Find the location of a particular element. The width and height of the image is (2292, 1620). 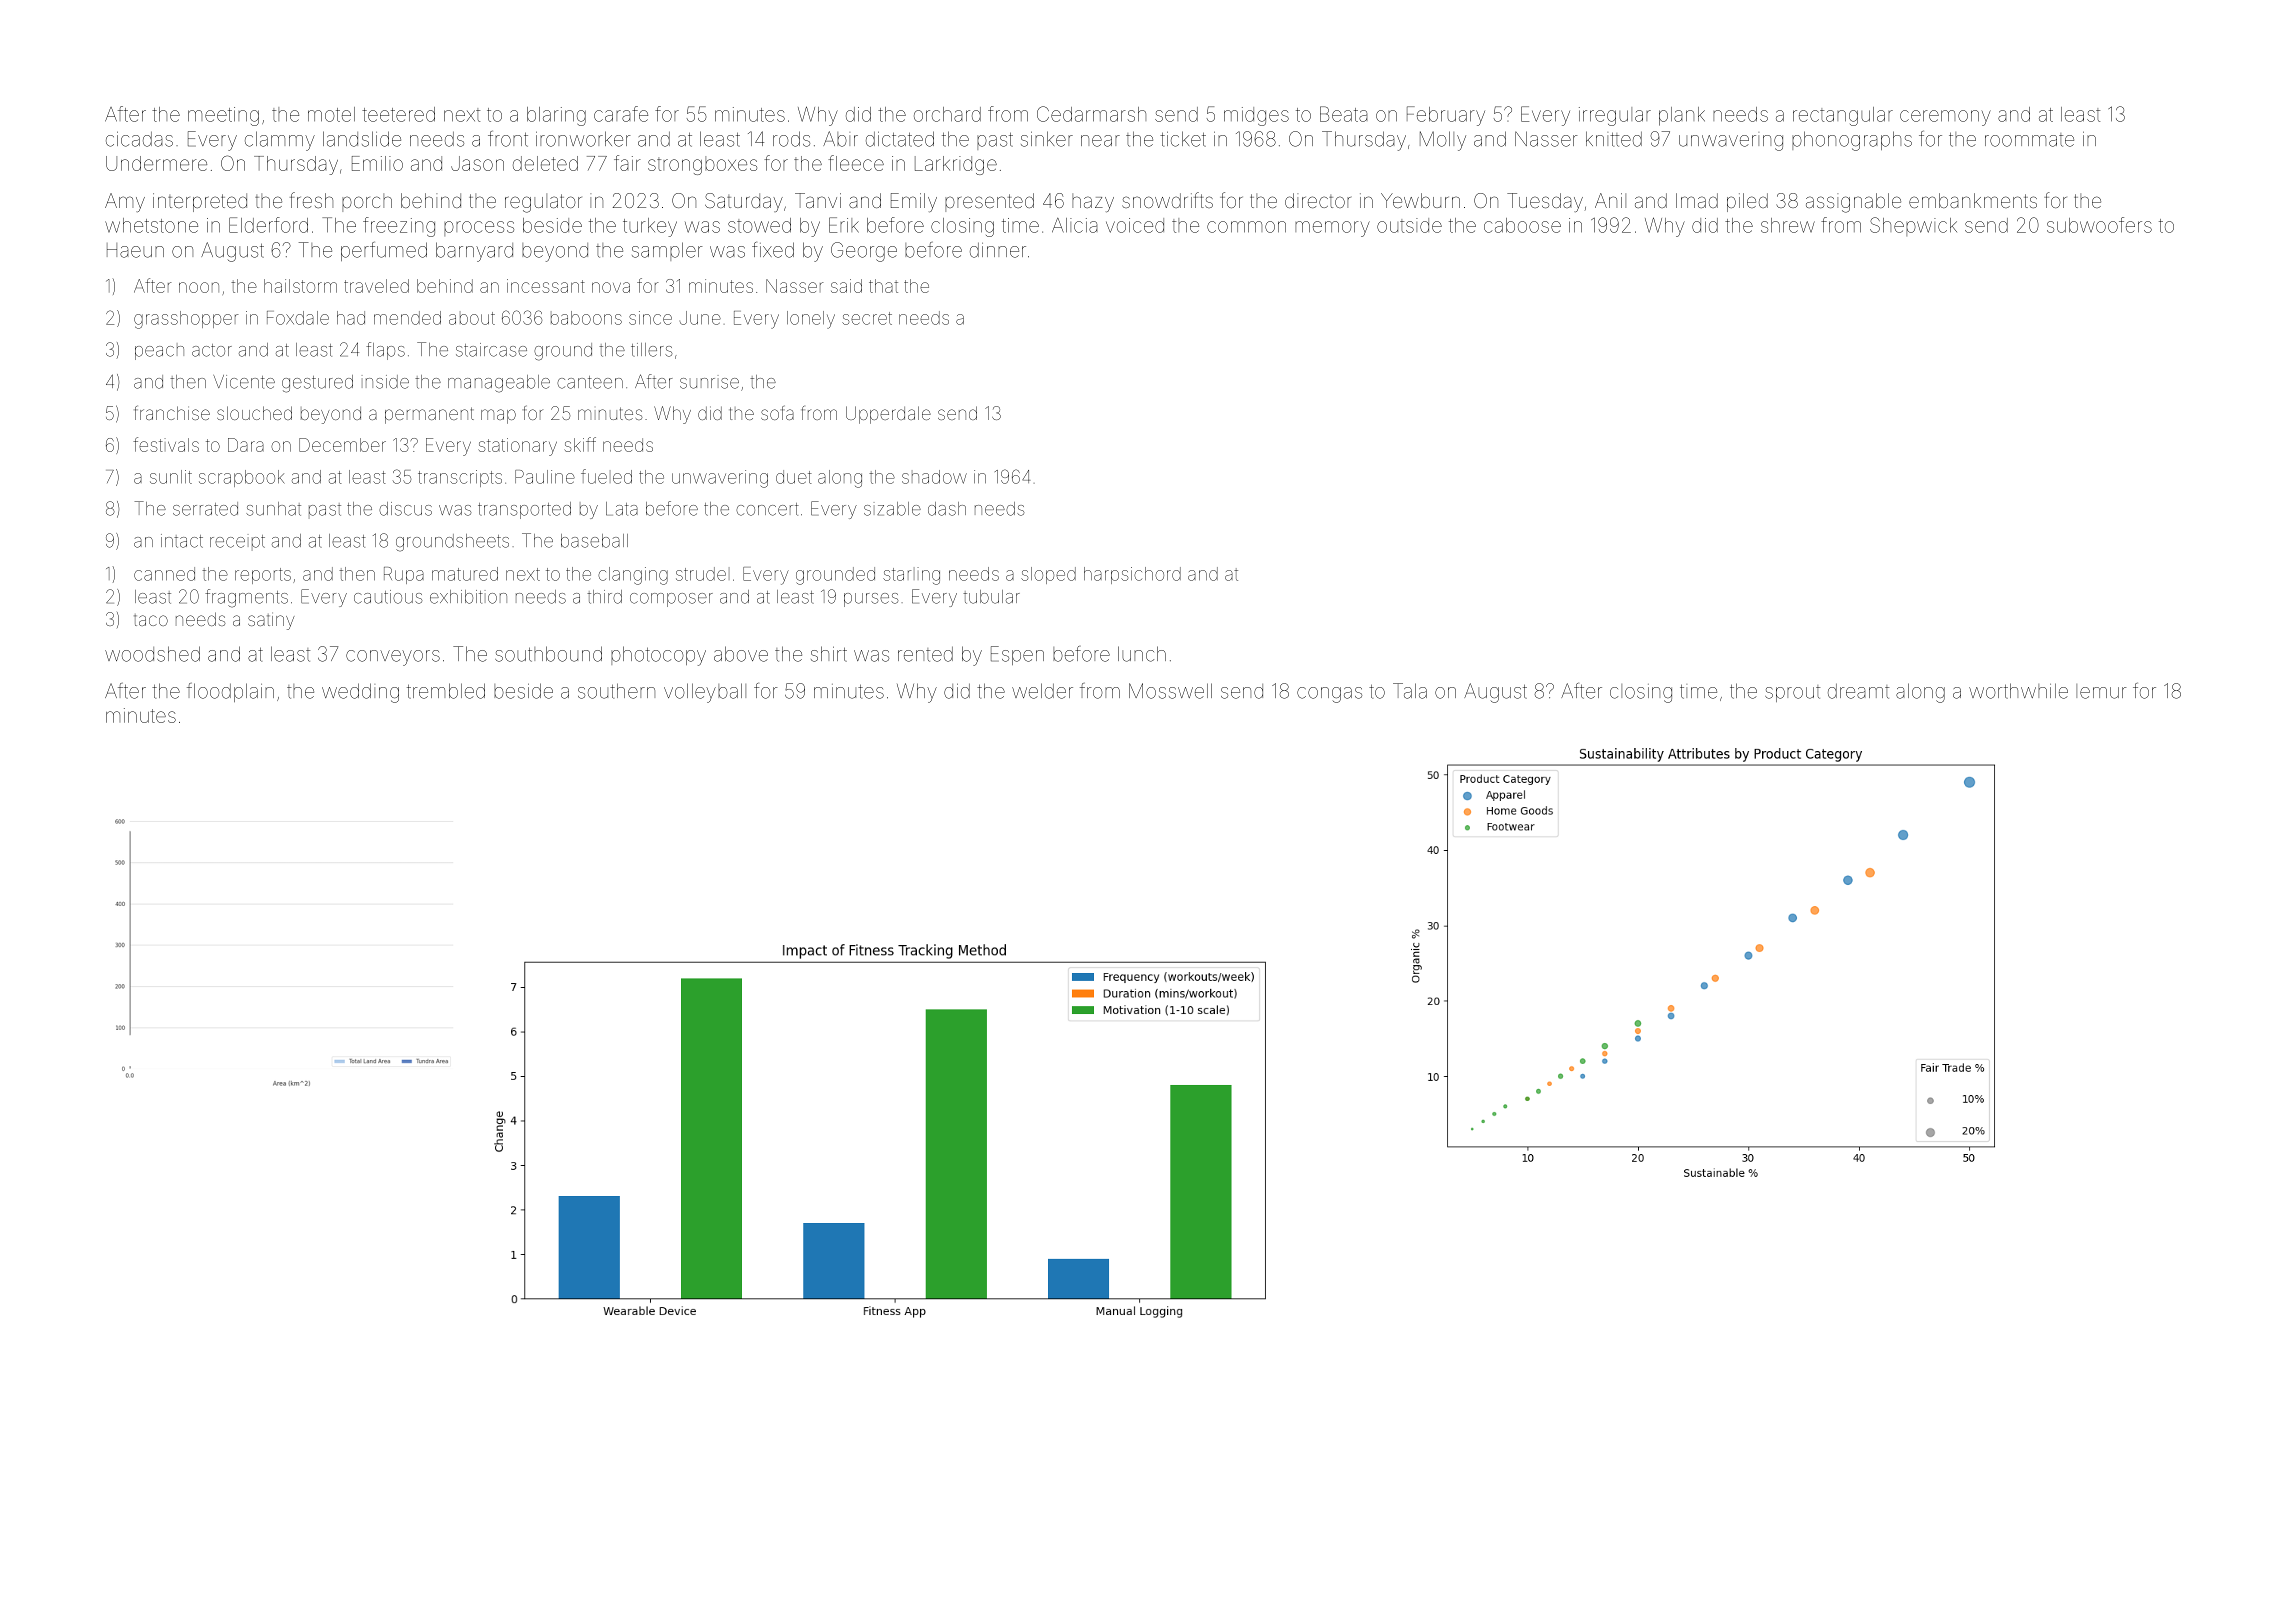

sprout is located at coordinates (1792, 693).
